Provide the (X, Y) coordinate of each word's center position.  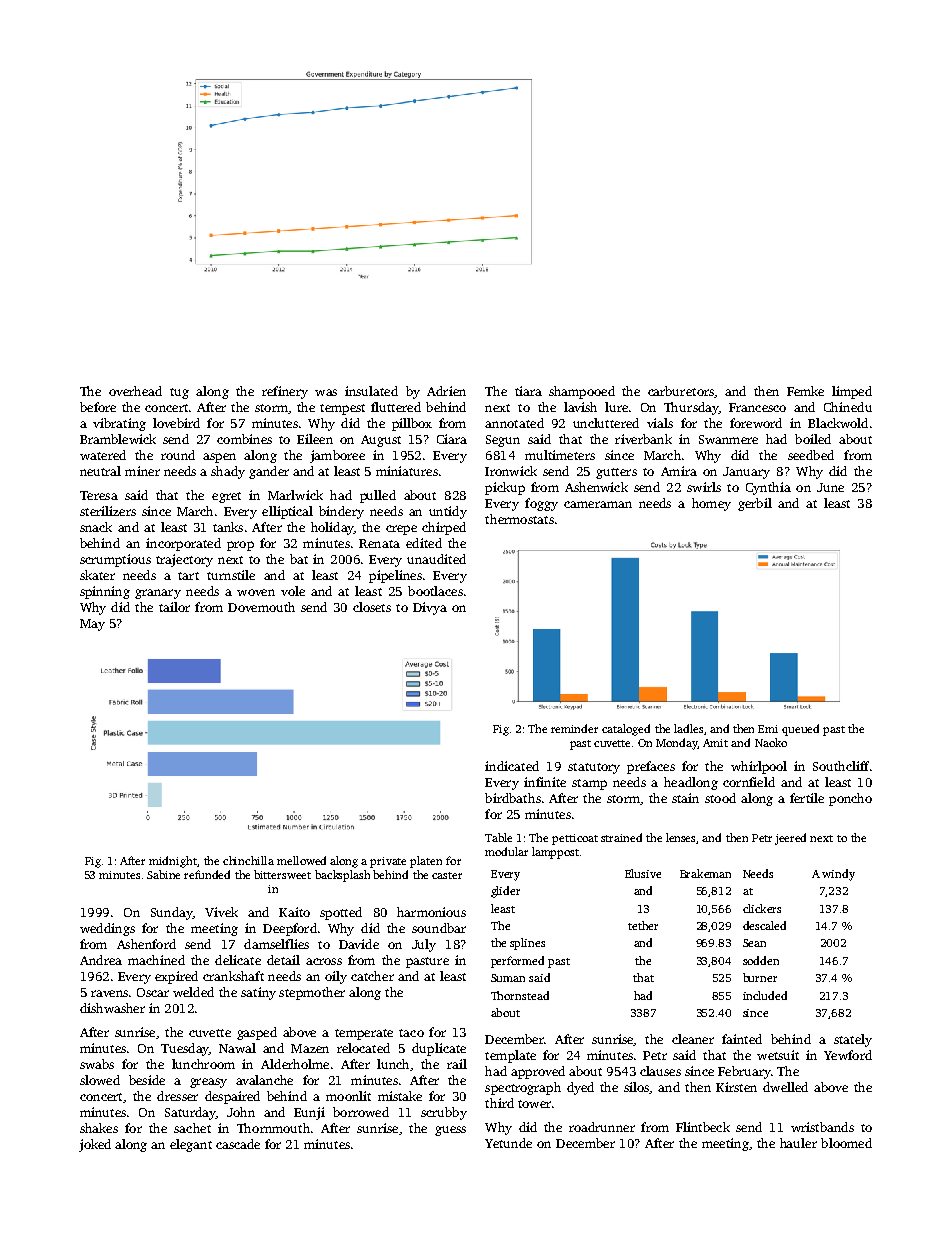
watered (103, 455)
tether (643, 925)
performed (517, 962)
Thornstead (520, 995)
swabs (97, 1064)
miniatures (407, 471)
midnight (173, 862)
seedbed (811, 455)
